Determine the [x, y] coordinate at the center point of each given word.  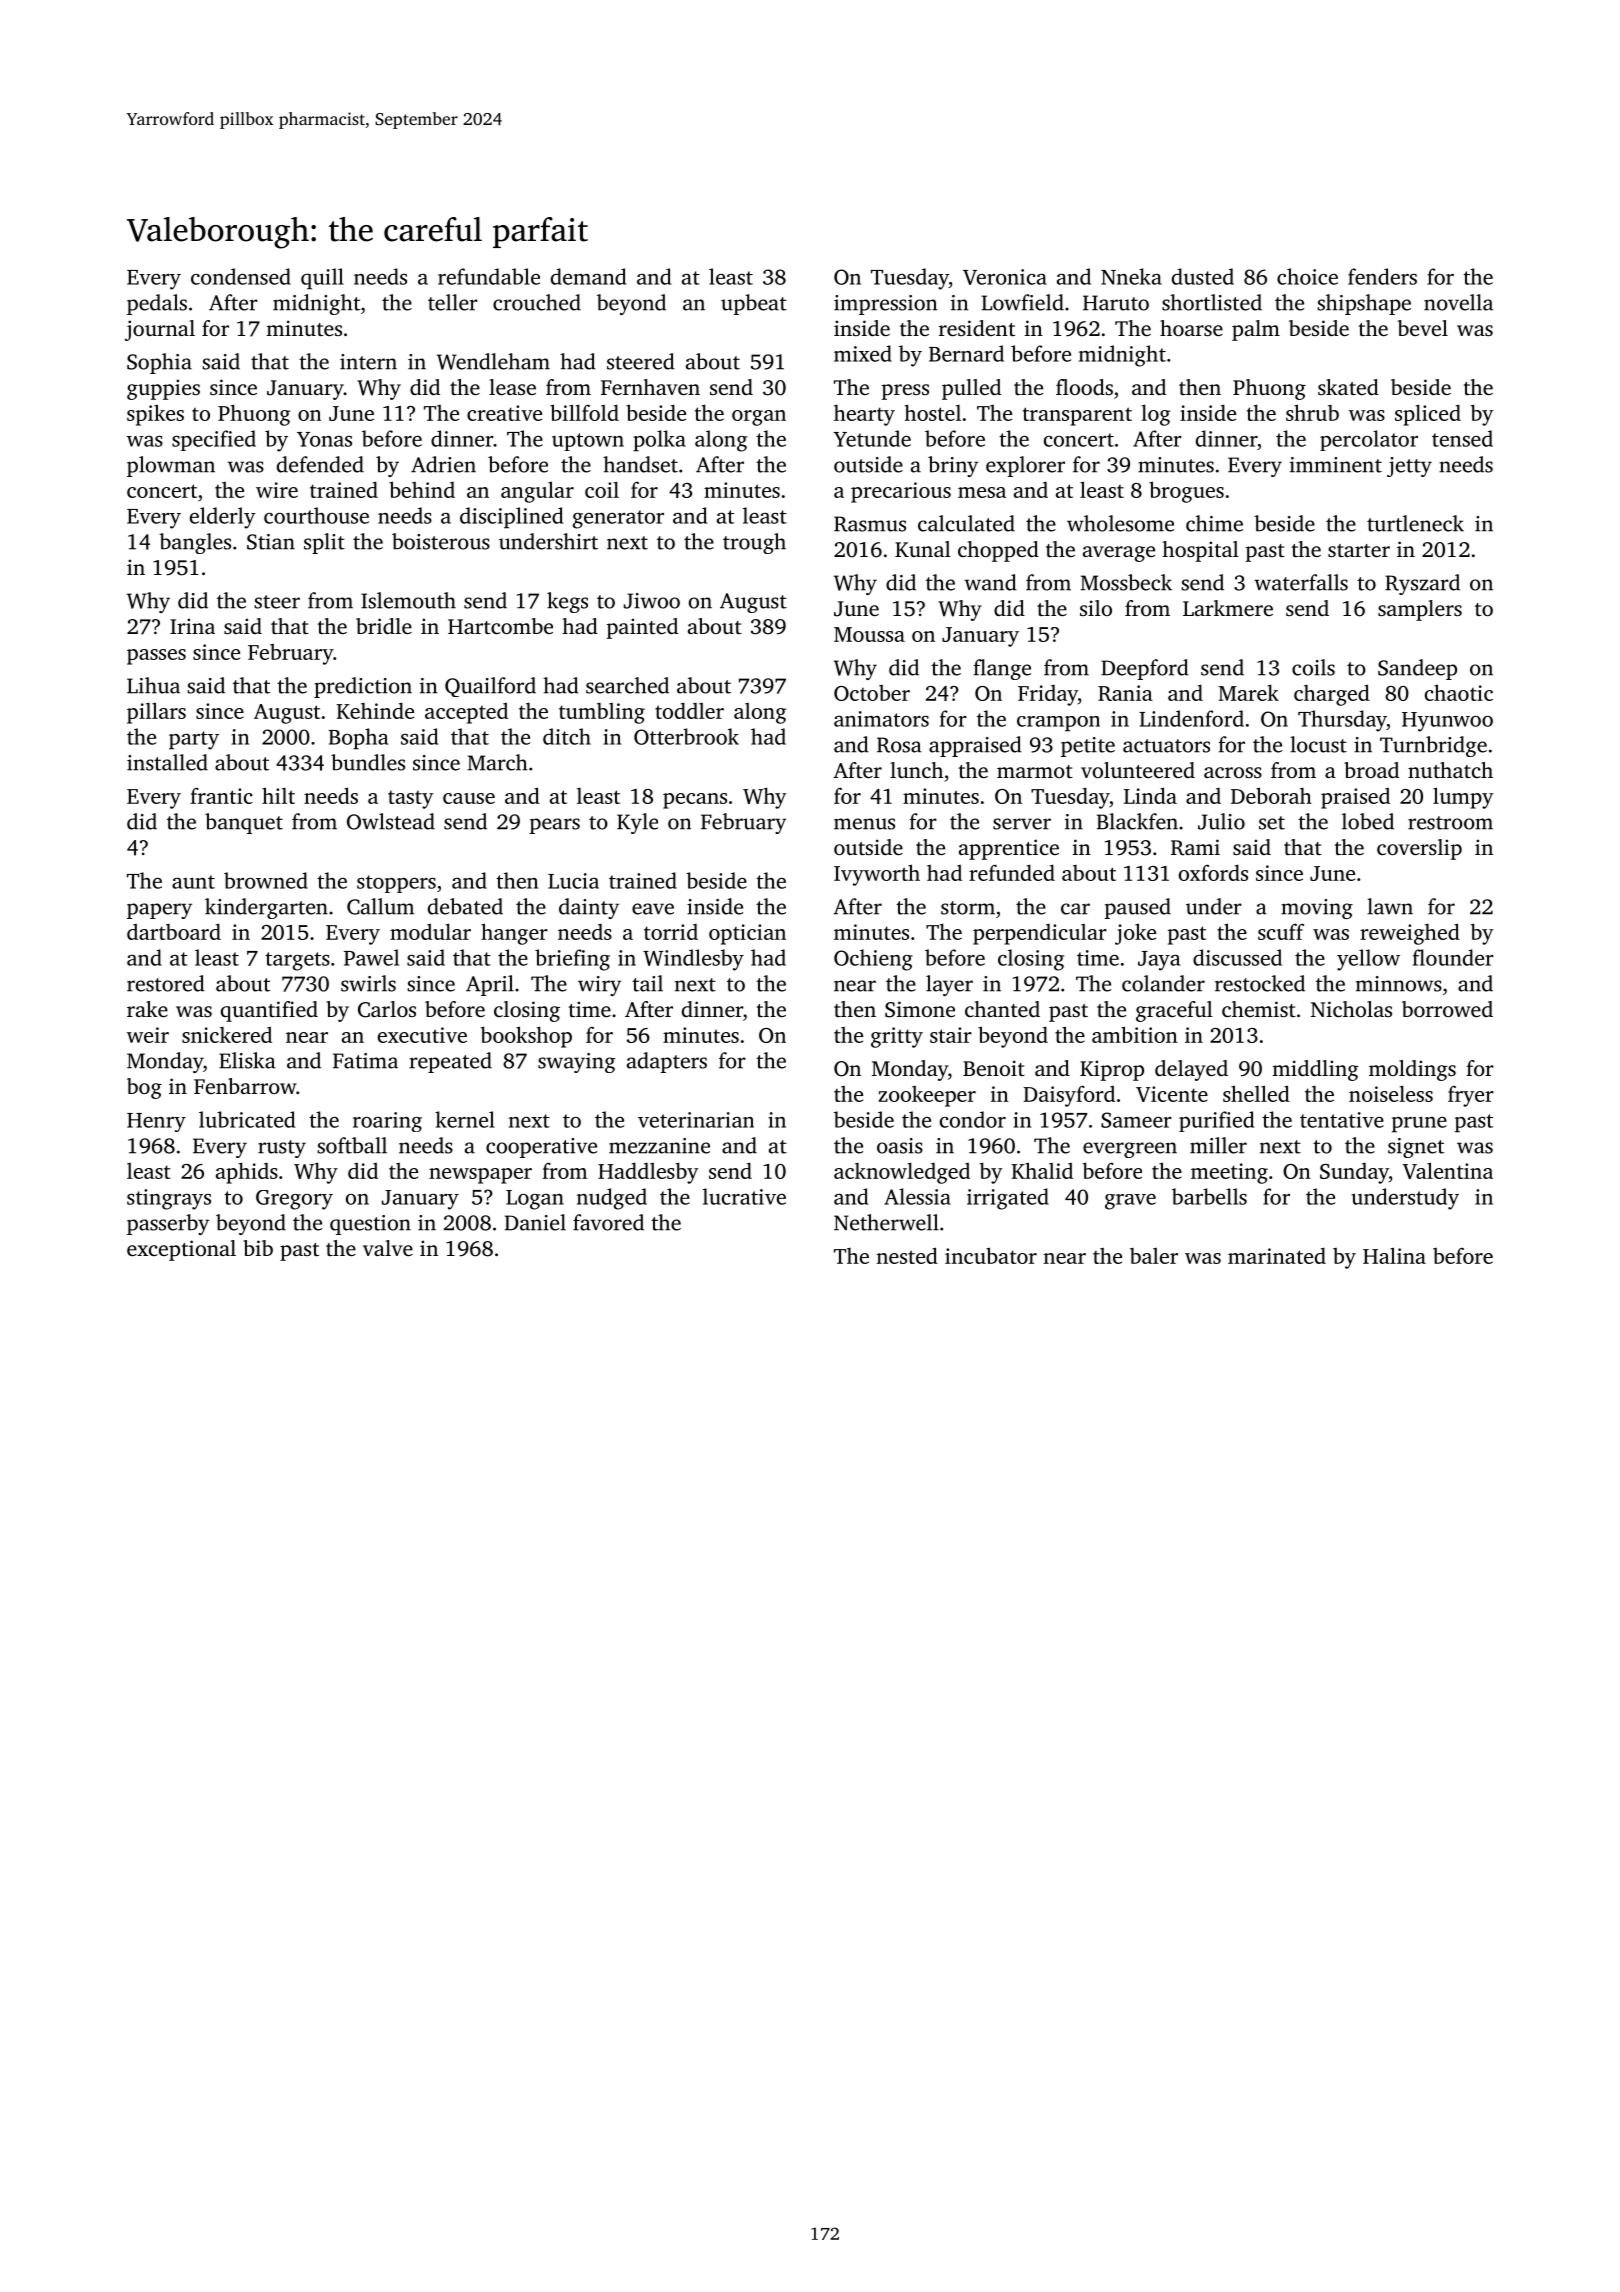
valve [388, 1248]
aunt [193, 882]
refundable [489, 276]
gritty [897, 1037]
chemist [1259, 1009]
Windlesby [693, 960]
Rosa [899, 745]
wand [990, 582]
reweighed [1410, 934]
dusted [1203, 276]
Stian [271, 542]
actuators [1166, 746]
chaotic [1459, 692]
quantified [269, 1011]
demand [588, 276]
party [194, 740]
